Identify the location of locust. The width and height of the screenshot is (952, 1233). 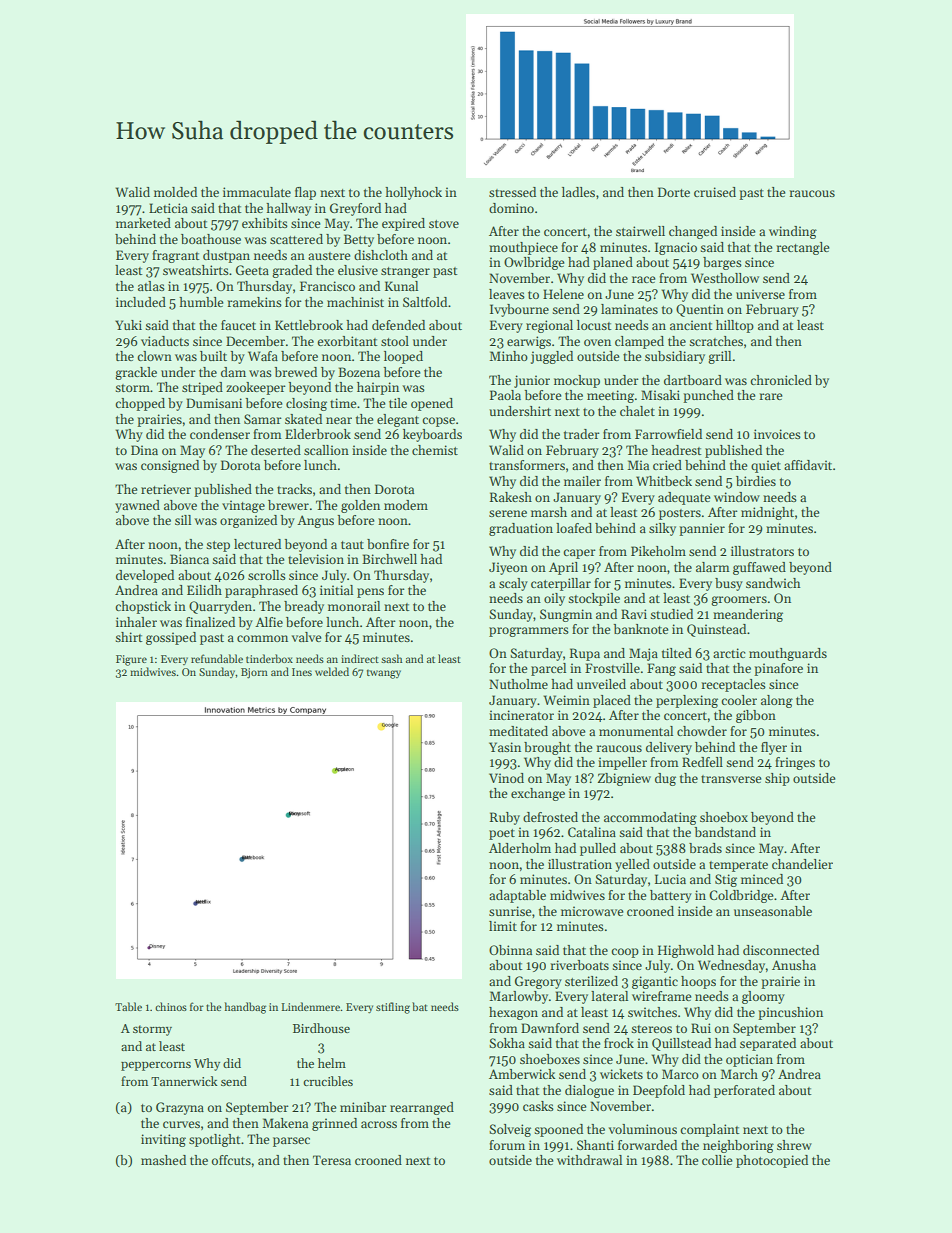
(594, 325).
